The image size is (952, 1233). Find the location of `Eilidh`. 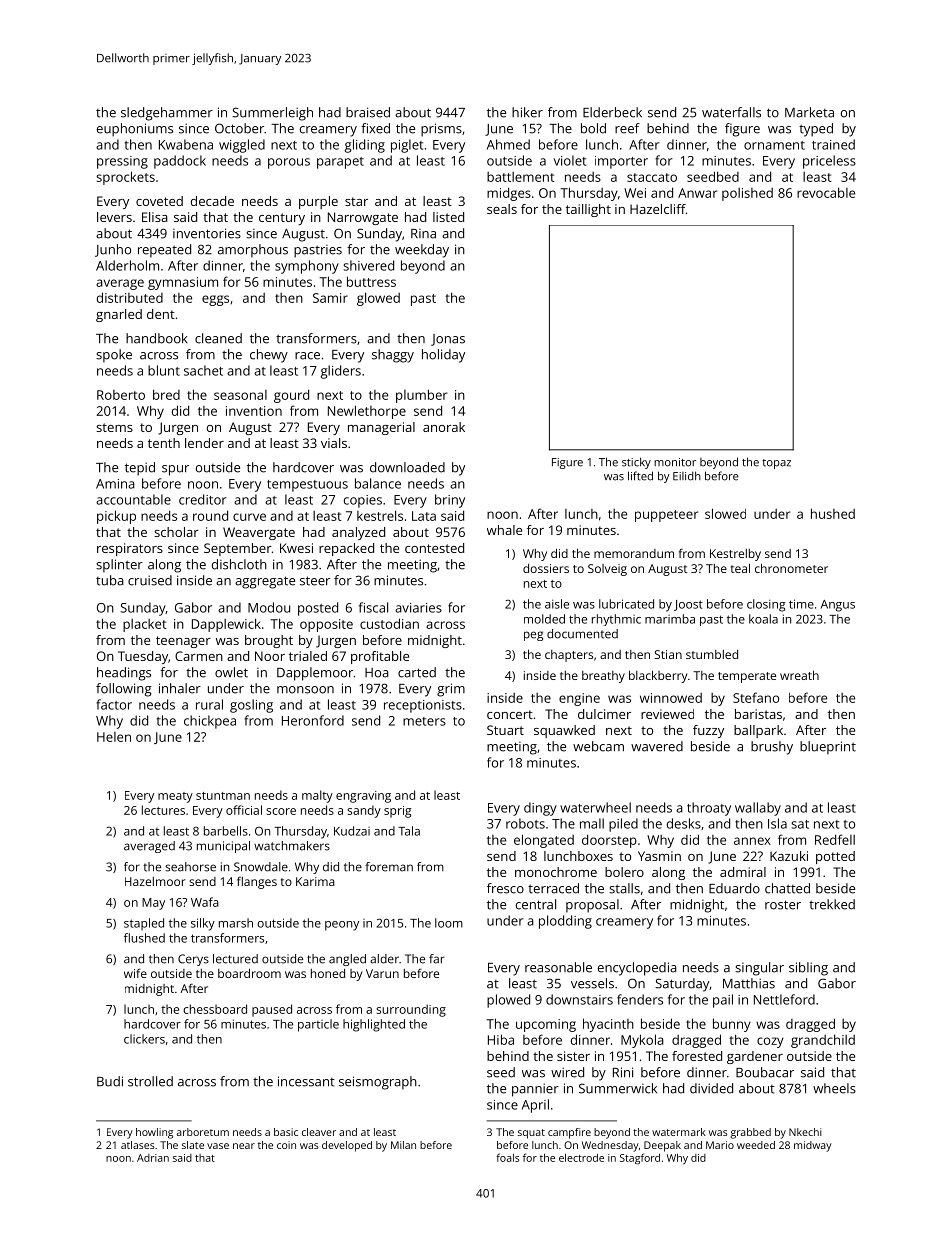

Eilidh is located at coordinates (687, 476).
